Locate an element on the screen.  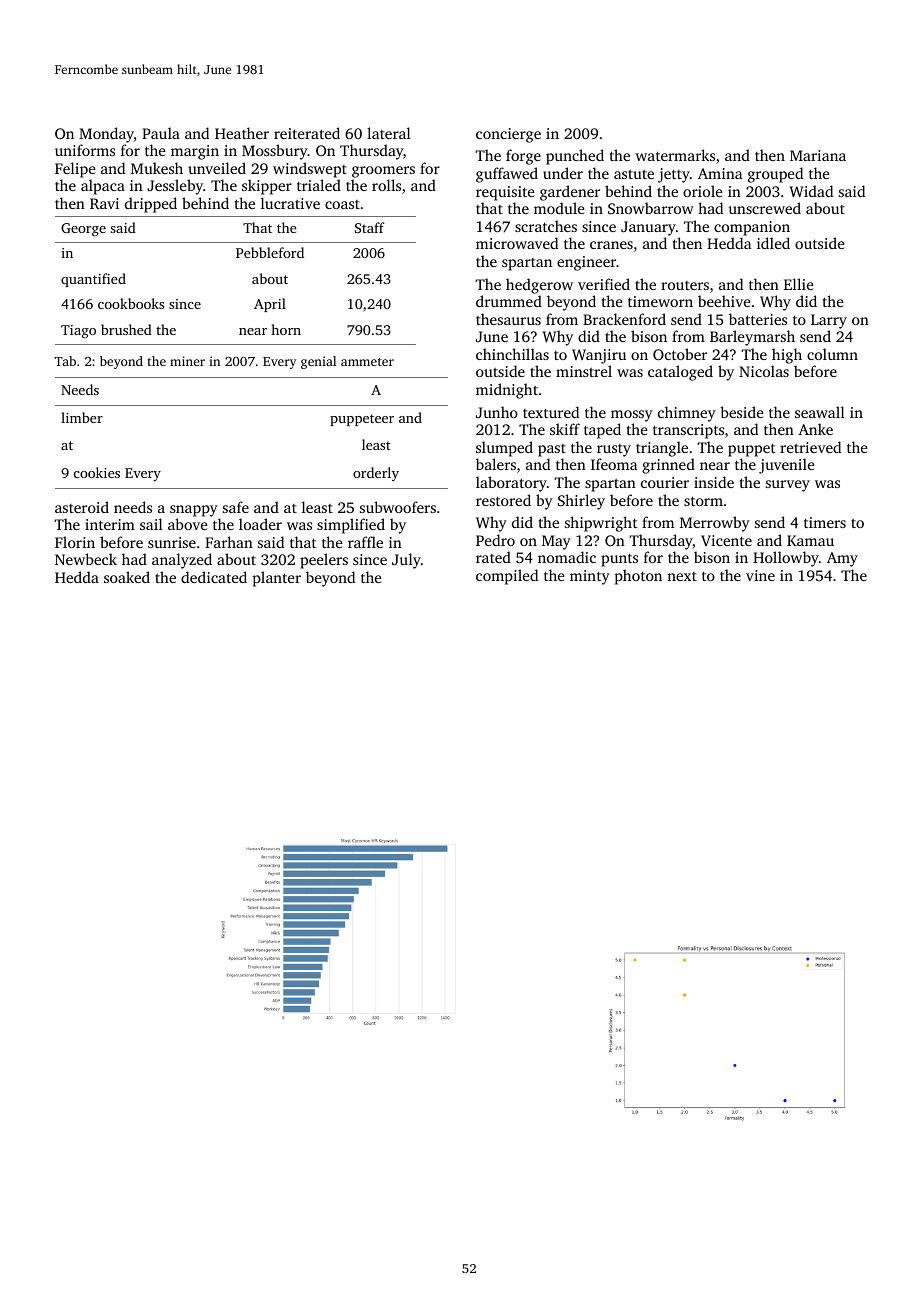
soaked is located at coordinates (127, 577).
